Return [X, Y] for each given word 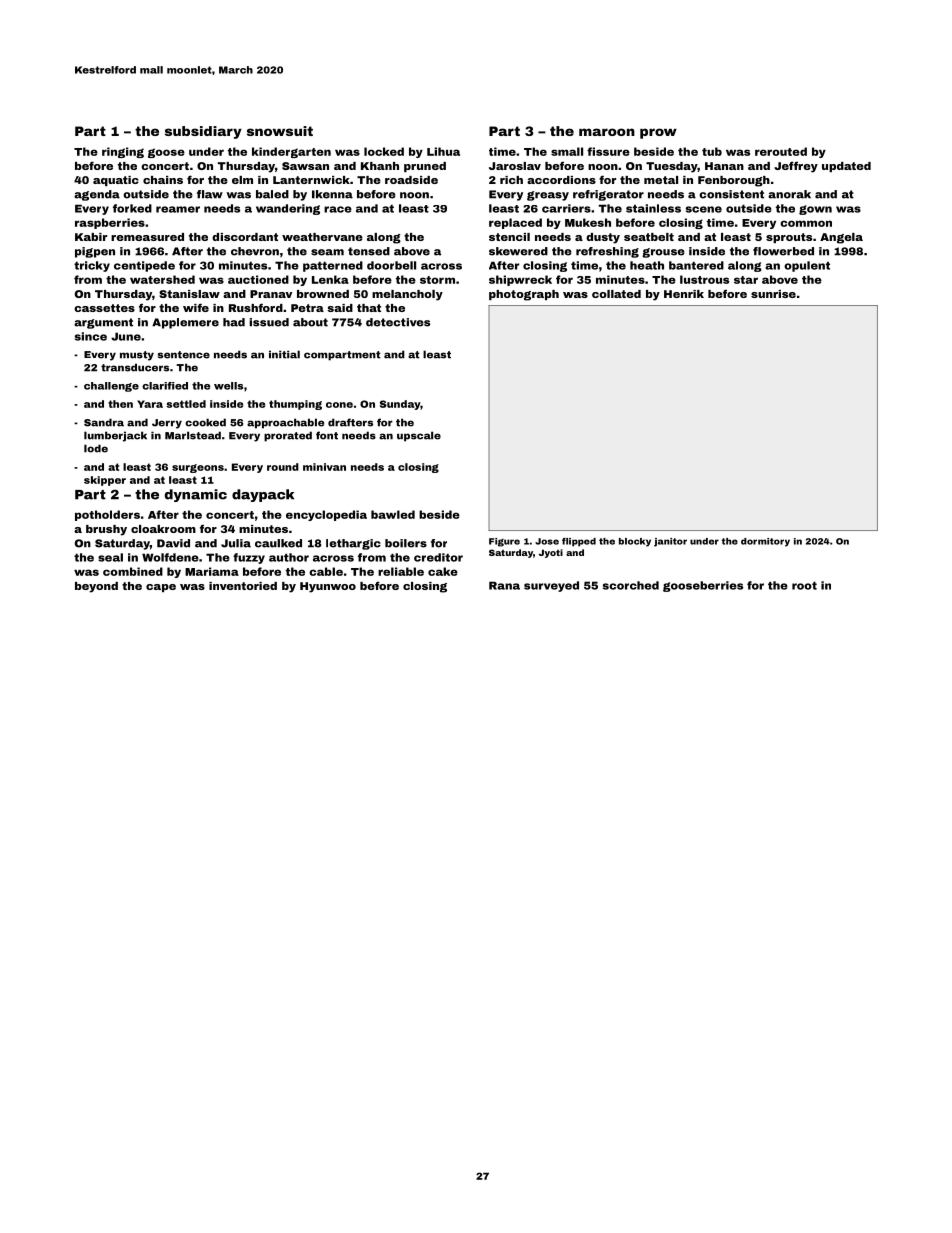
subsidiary [203, 132]
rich [511, 180]
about [310, 322]
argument [103, 323]
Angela [841, 238]
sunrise [773, 294]
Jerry [167, 424]
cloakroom [163, 529]
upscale [419, 436]
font [327, 435]
